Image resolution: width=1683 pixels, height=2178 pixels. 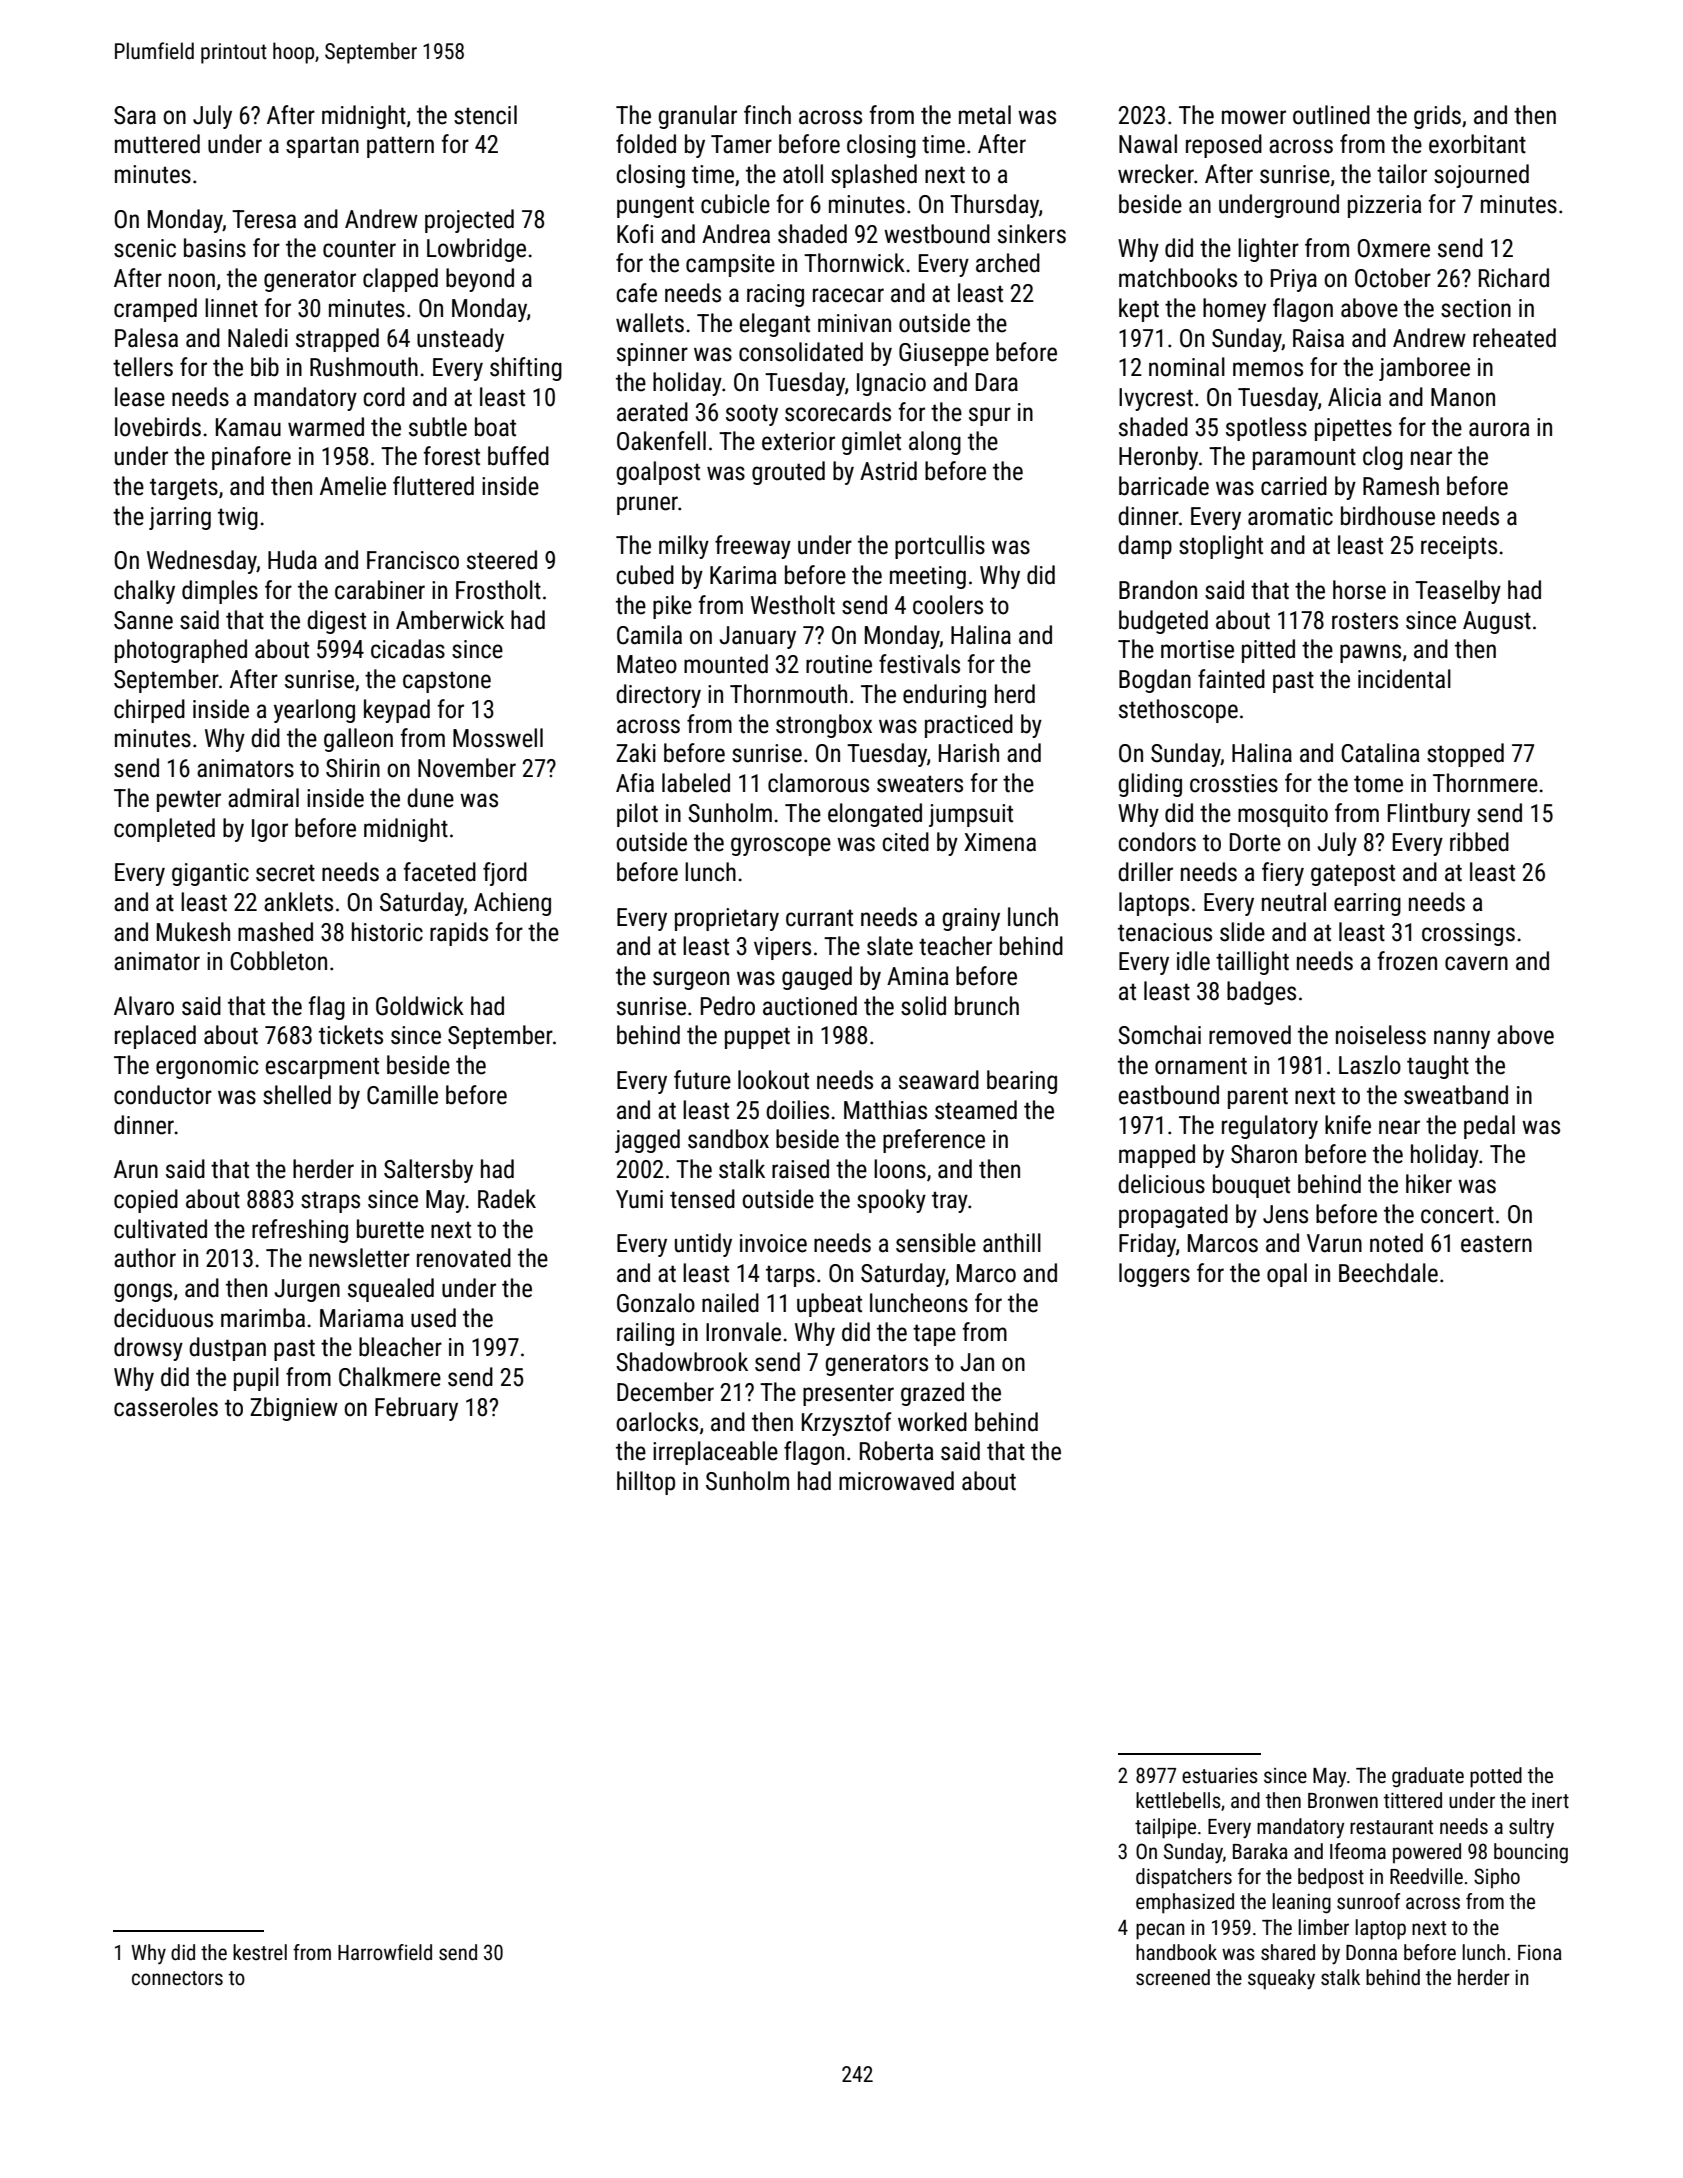 I want to click on Amelie, so click(x=353, y=486).
